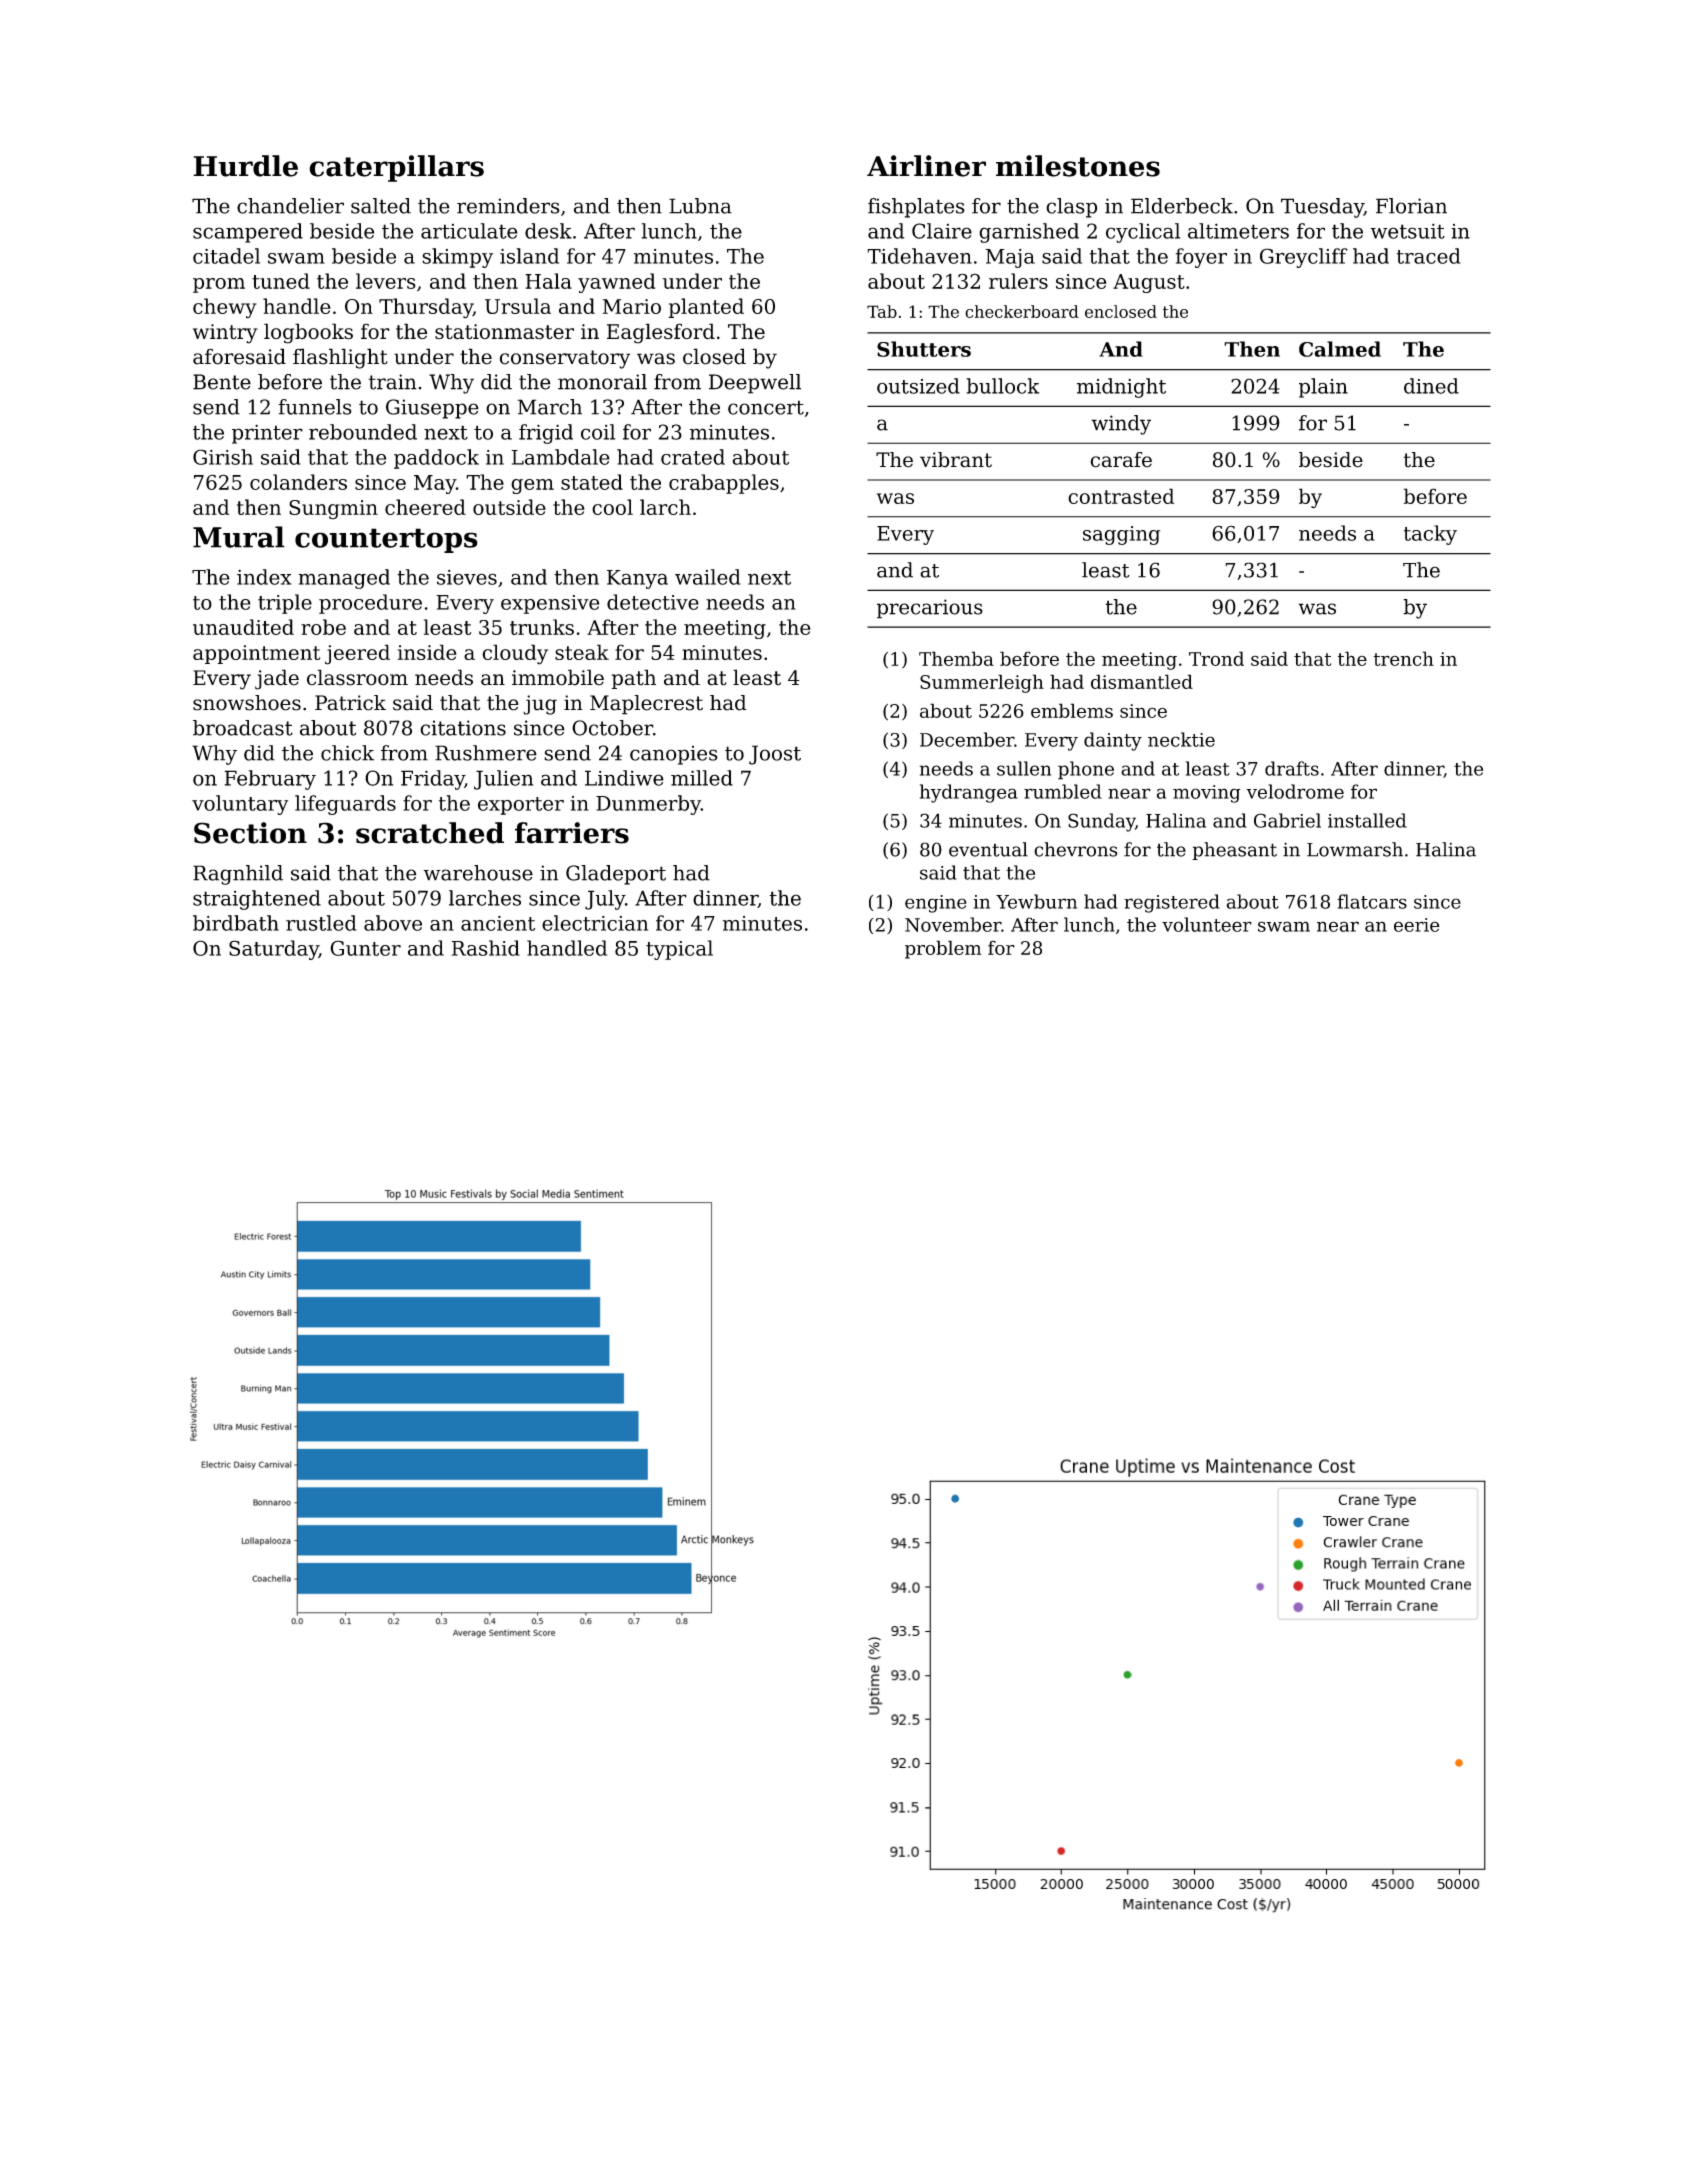  What do you see at coordinates (1411, 206) in the screenshot?
I see `Florian` at bounding box center [1411, 206].
